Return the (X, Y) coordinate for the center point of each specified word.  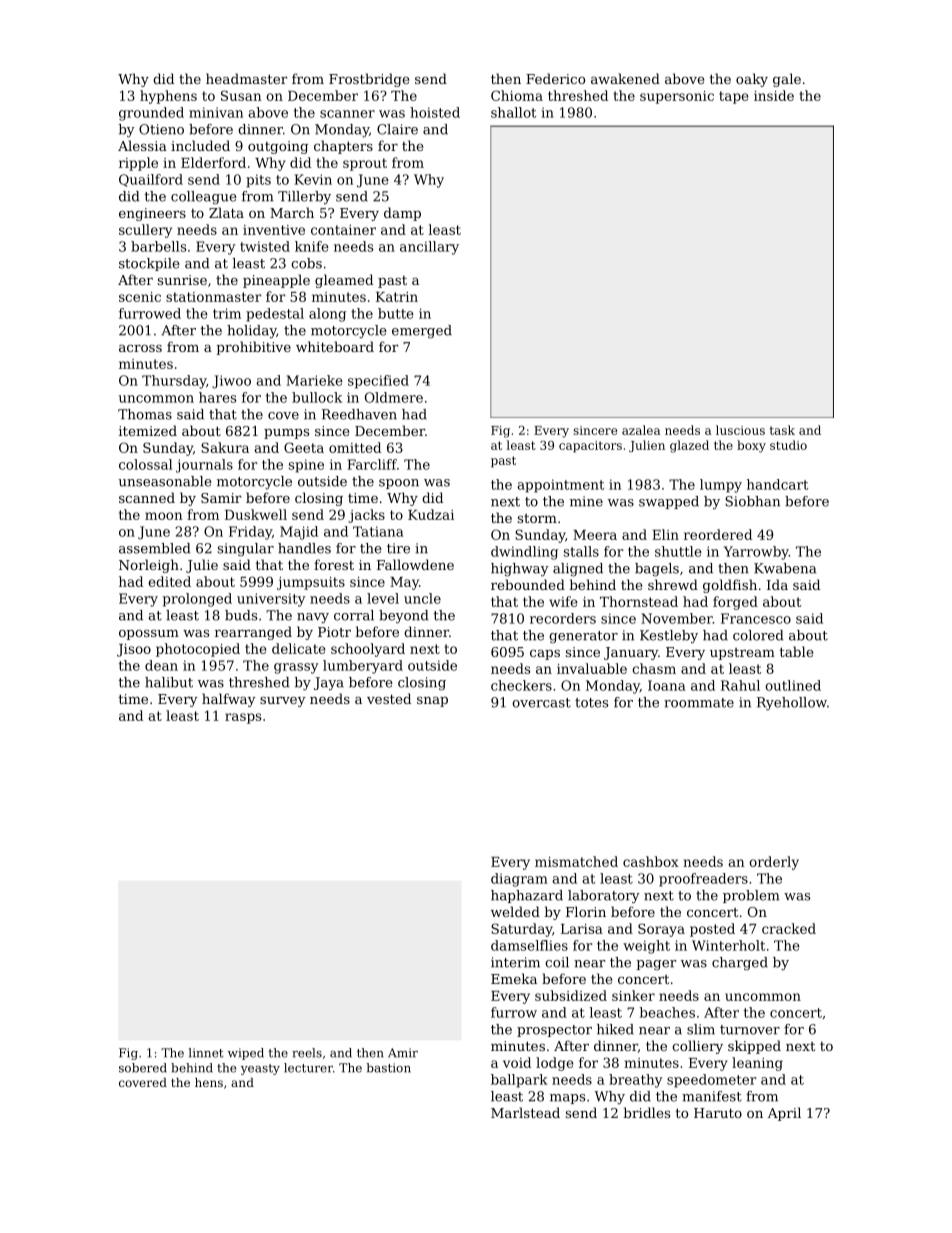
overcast (541, 703)
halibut (169, 682)
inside (774, 95)
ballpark (519, 1081)
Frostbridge (369, 80)
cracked (789, 928)
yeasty (260, 1069)
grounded (151, 114)
